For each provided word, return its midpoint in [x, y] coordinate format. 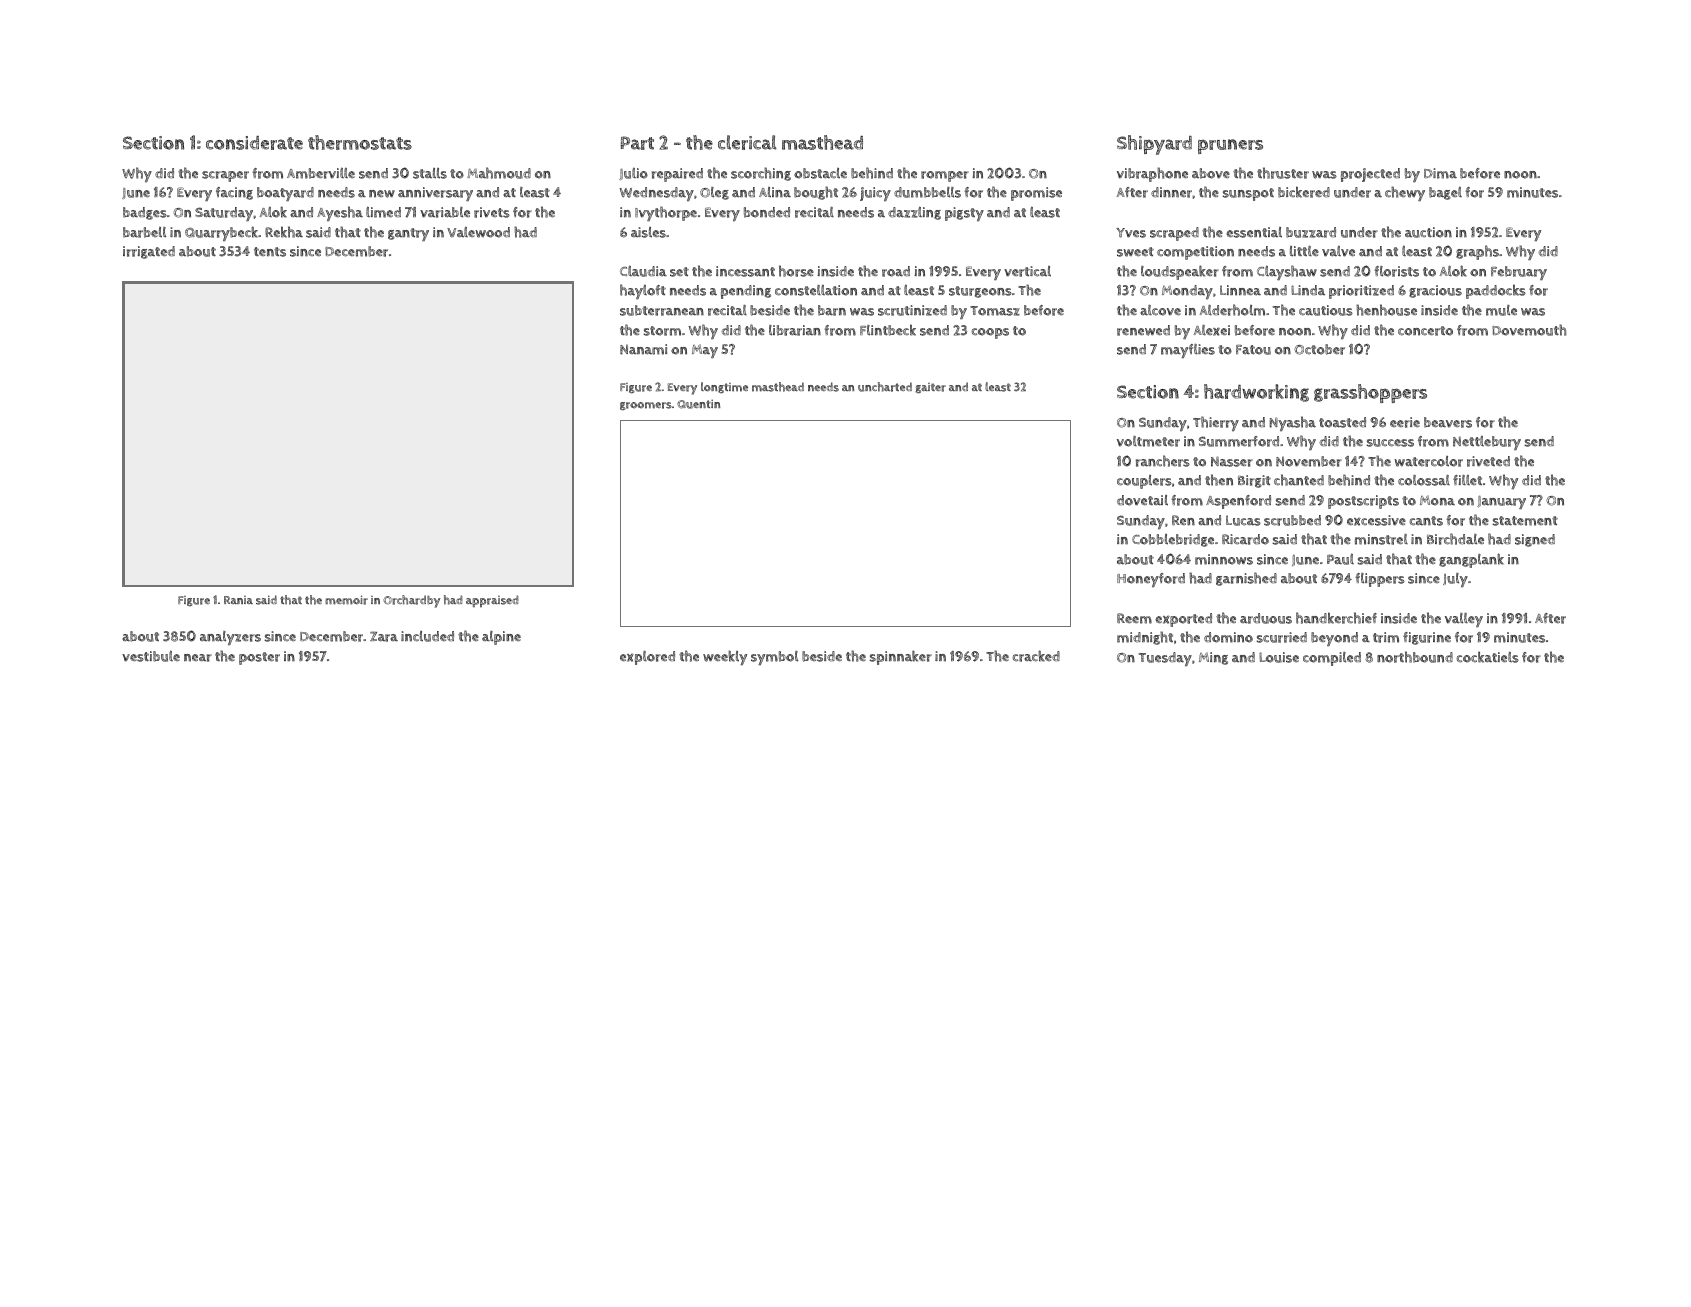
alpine [501, 638]
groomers [646, 406]
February [1519, 273]
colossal [1424, 480]
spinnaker [901, 657]
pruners [1230, 146]
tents [270, 252]
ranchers [1163, 461]
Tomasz [995, 311]
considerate [254, 143]
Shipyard [1154, 145]
